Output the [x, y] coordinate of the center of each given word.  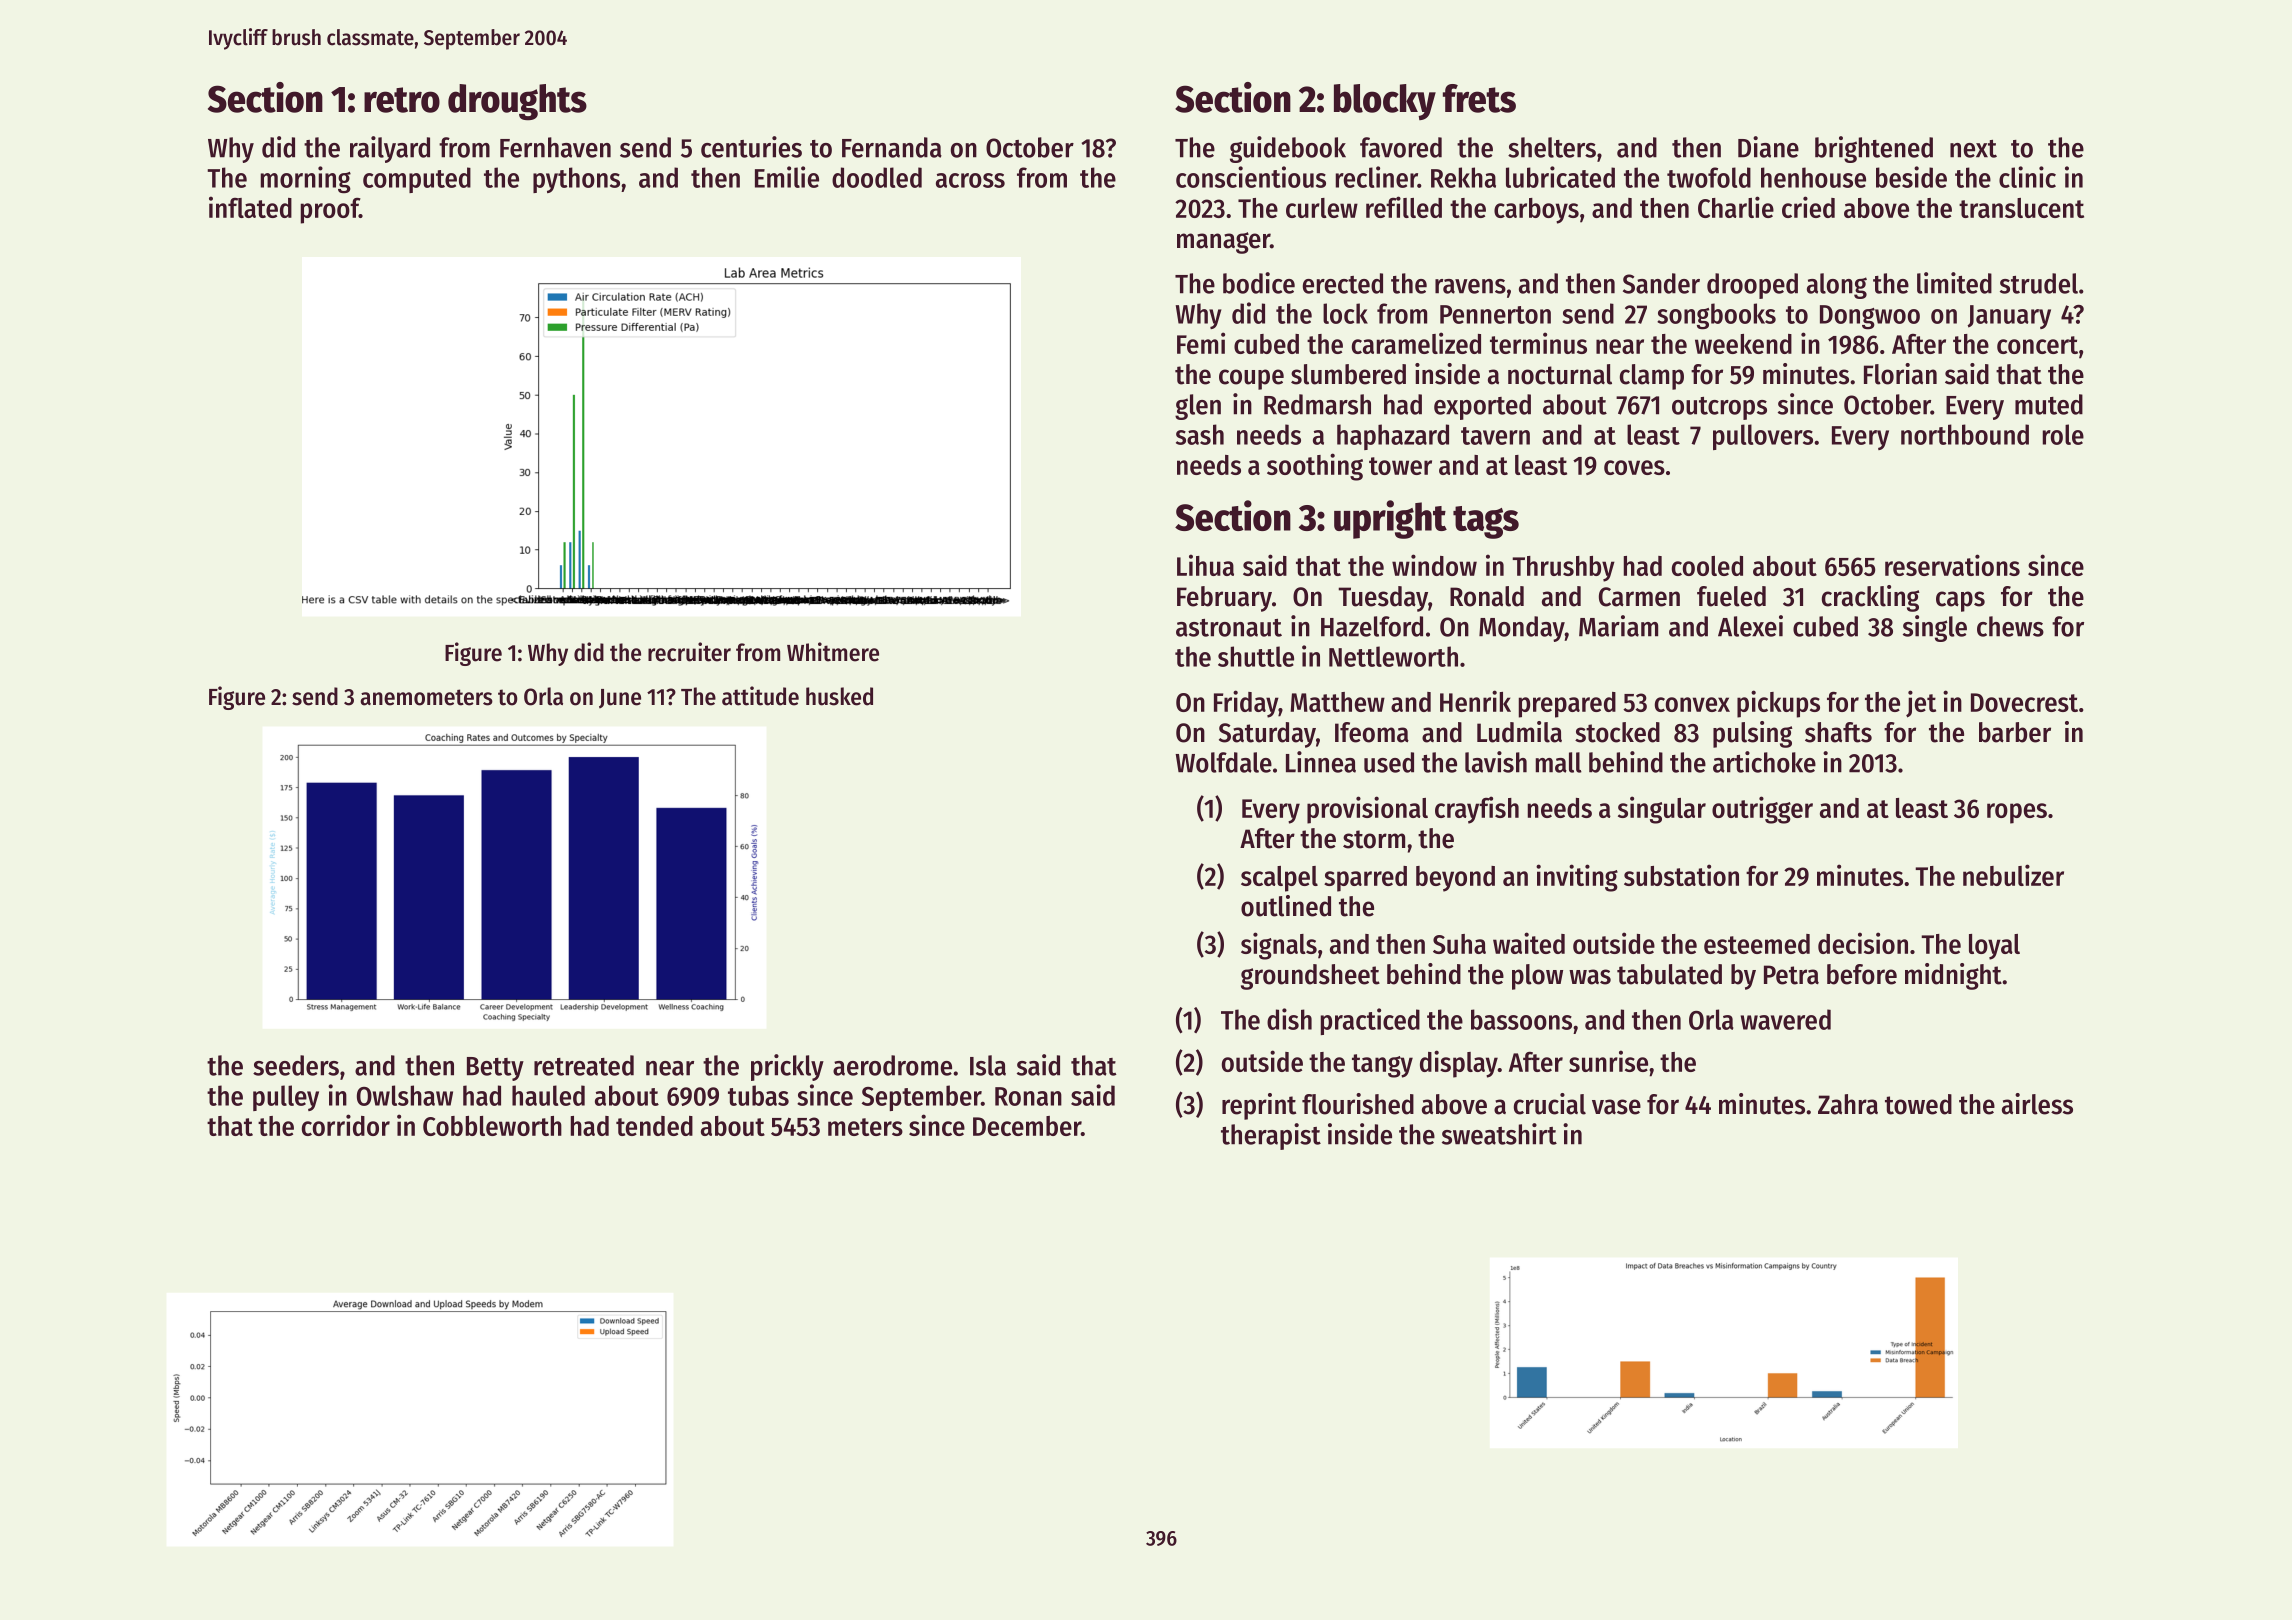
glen [1198, 407]
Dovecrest [2024, 702]
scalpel [1279, 879]
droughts [517, 102]
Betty [495, 1069]
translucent [2021, 208]
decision [1863, 943]
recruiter [689, 652]
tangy [1382, 1066]
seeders [296, 1065]
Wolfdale [1223, 762]
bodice [1259, 283]
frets [1479, 98]
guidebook [1288, 149]
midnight [1953, 976]
